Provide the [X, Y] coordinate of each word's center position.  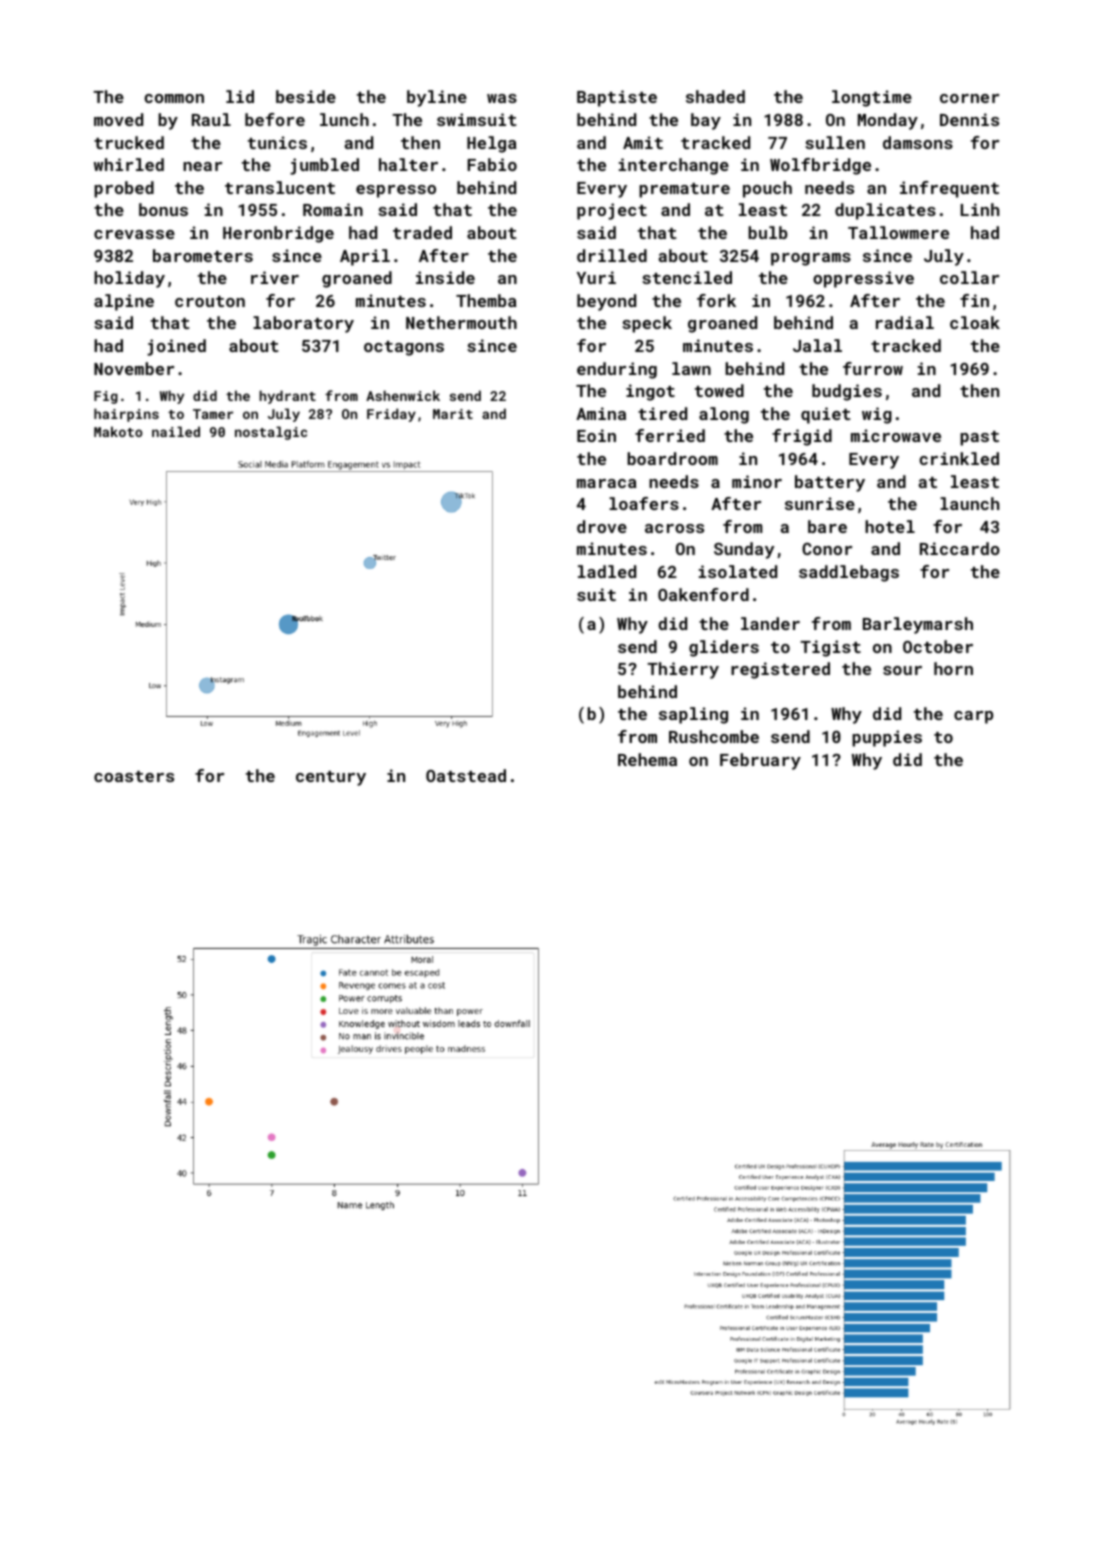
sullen [835, 142]
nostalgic [271, 433]
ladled [607, 571]
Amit [643, 142]
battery [830, 483]
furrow [873, 368]
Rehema [647, 759]
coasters [134, 776]
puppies [887, 738]
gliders [724, 648]
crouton [210, 301]
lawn [691, 368]
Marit [453, 414]
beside [306, 96]
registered [780, 670]
